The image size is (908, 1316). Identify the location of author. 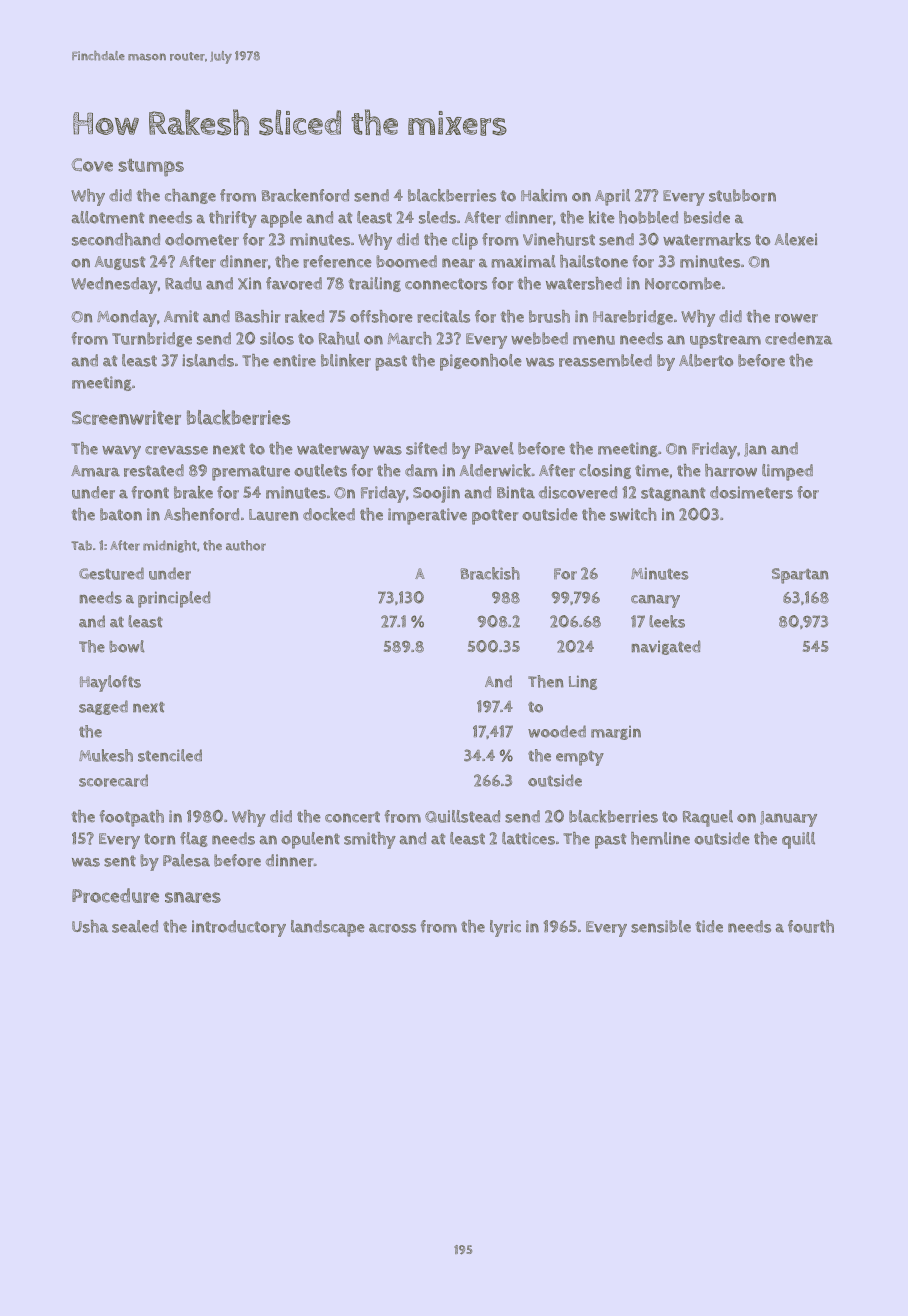
(246, 545).
